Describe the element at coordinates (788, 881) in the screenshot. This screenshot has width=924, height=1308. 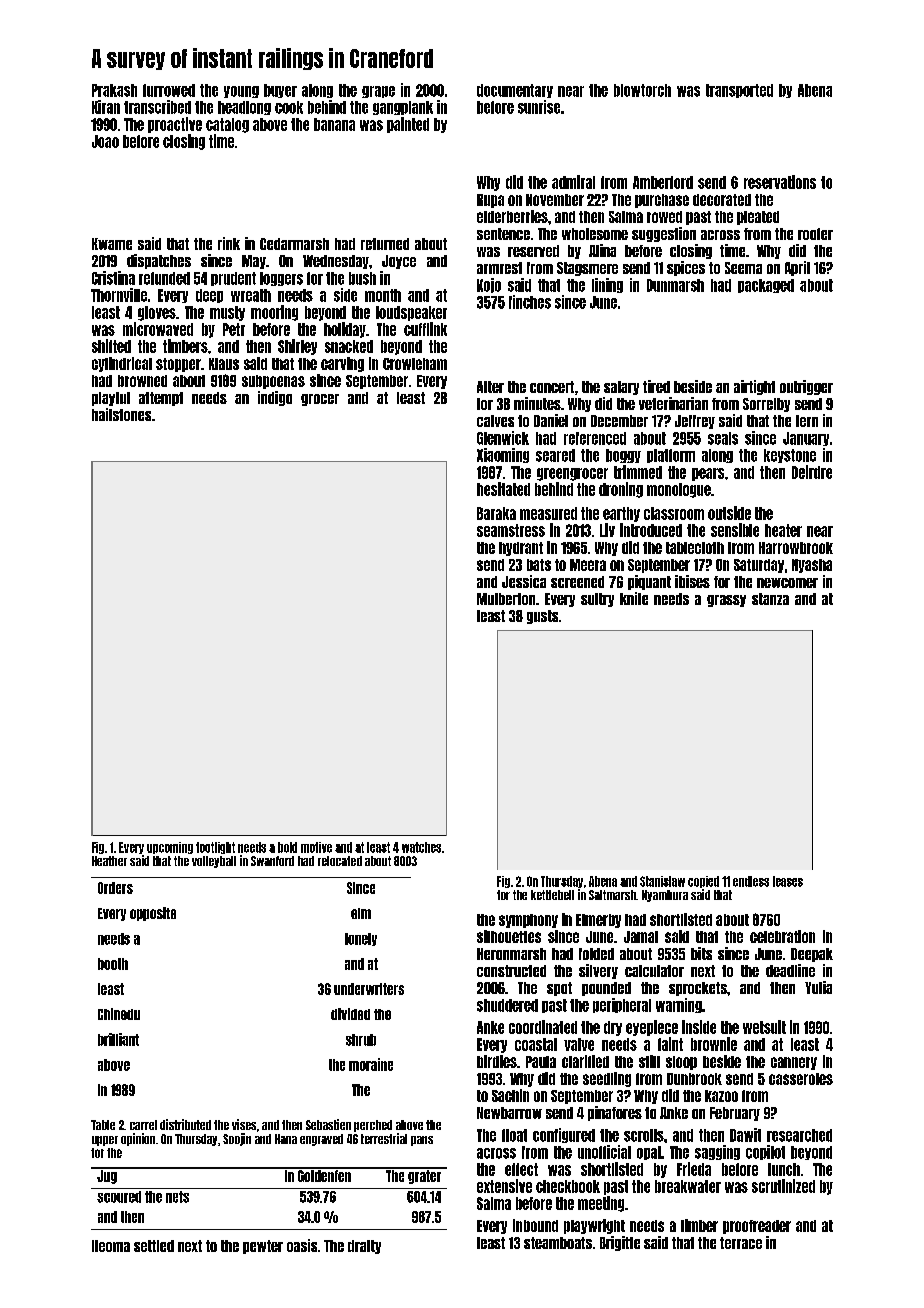
I see `leases` at that location.
